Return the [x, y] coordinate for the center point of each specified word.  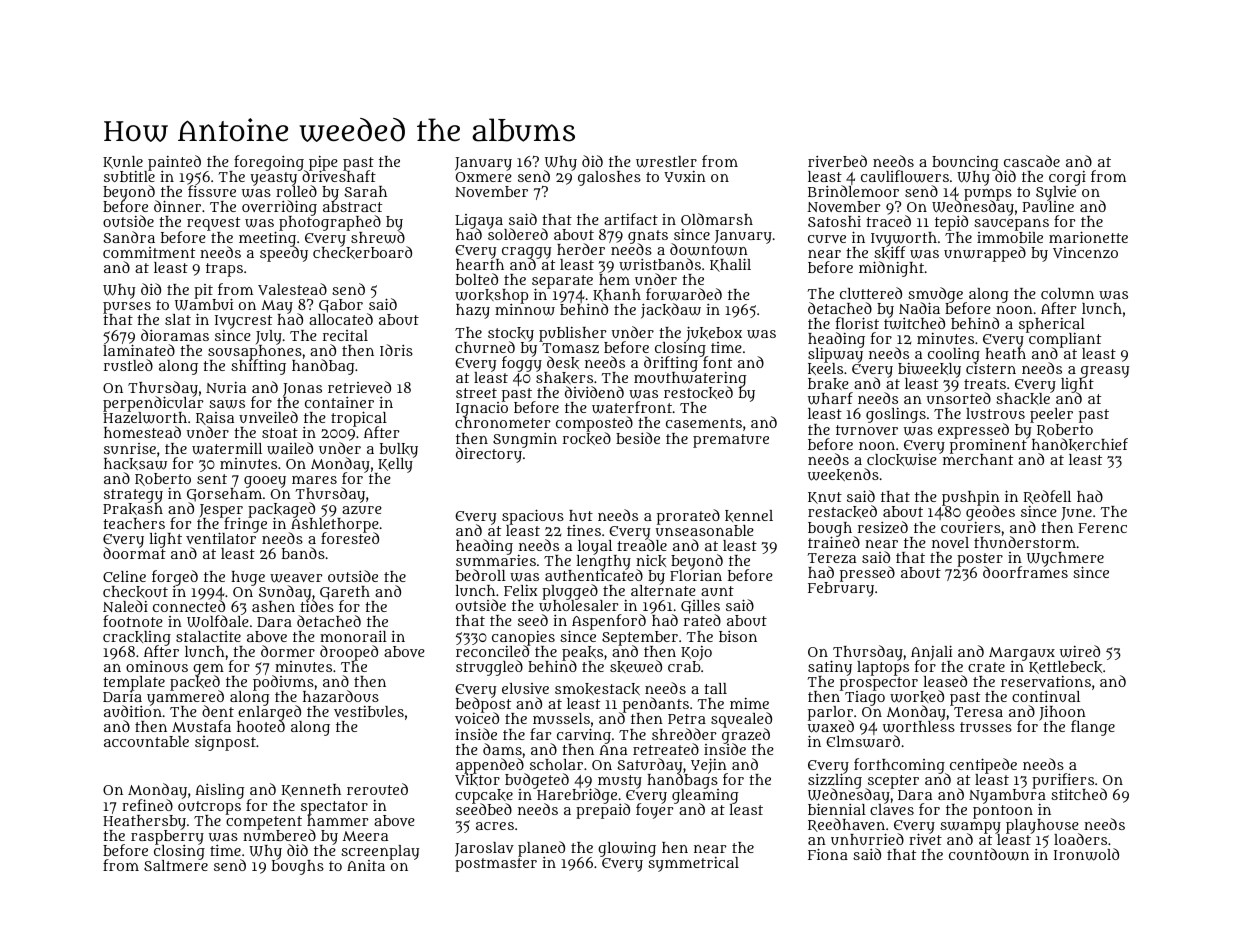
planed [541, 849]
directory [489, 455]
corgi [1067, 178]
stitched [1079, 794]
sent [212, 479]
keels [825, 369]
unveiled [268, 417]
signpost [225, 743]
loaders [1080, 839]
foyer [655, 811]
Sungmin [525, 440]
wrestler [666, 162]
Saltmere [176, 865]
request [213, 224]
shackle [1023, 399]
